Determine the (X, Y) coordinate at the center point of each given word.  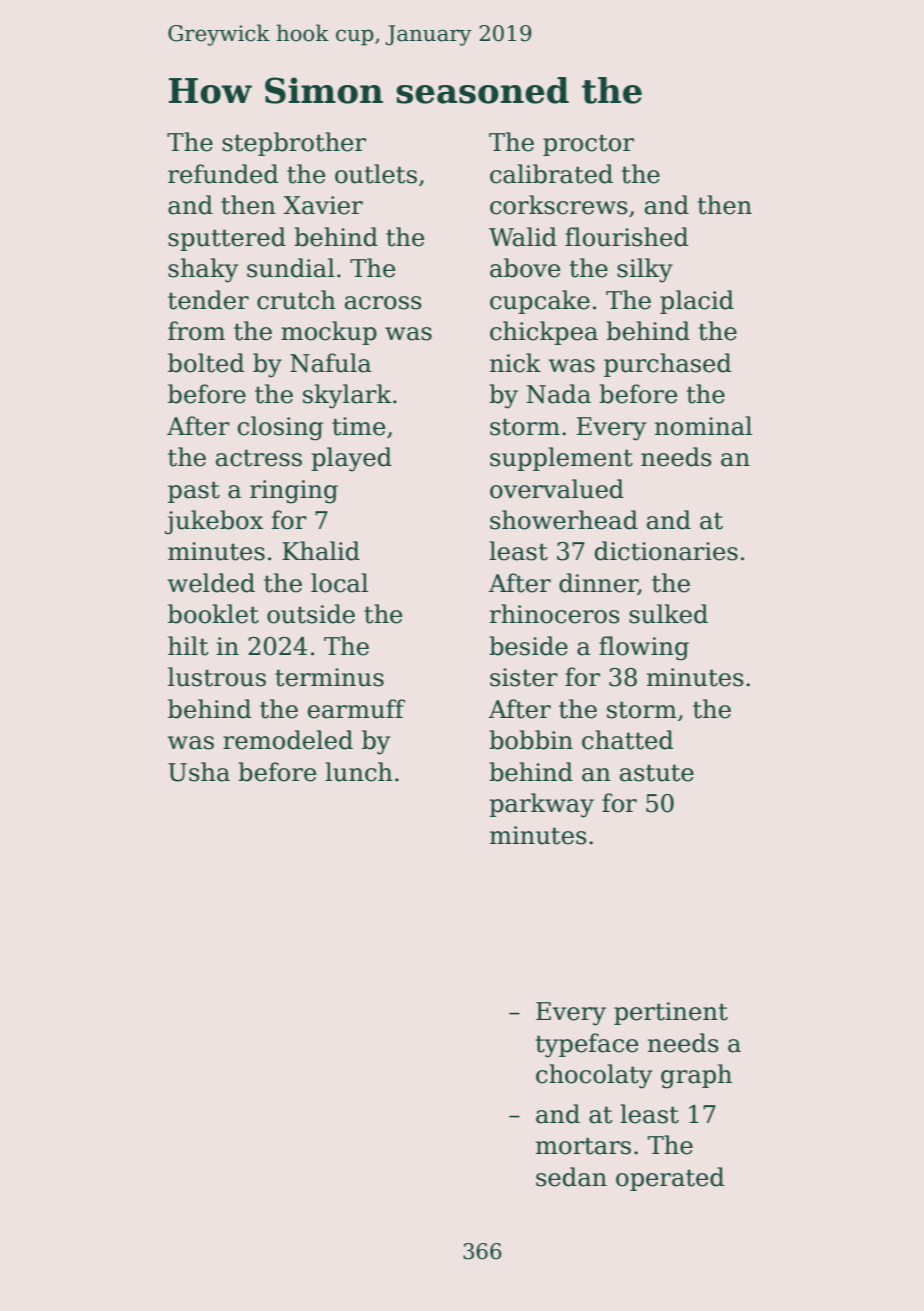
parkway (541, 805)
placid (697, 302)
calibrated (551, 174)
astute (657, 773)
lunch (359, 772)
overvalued (557, 489)
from (196, 331)
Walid (523, 237)
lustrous (217, 677)
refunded (223, 174)
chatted (627, 740)
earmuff (356, 709)
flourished (626, 237)
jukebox (214, 522)
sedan (571, 1177)
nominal (703, 426)
